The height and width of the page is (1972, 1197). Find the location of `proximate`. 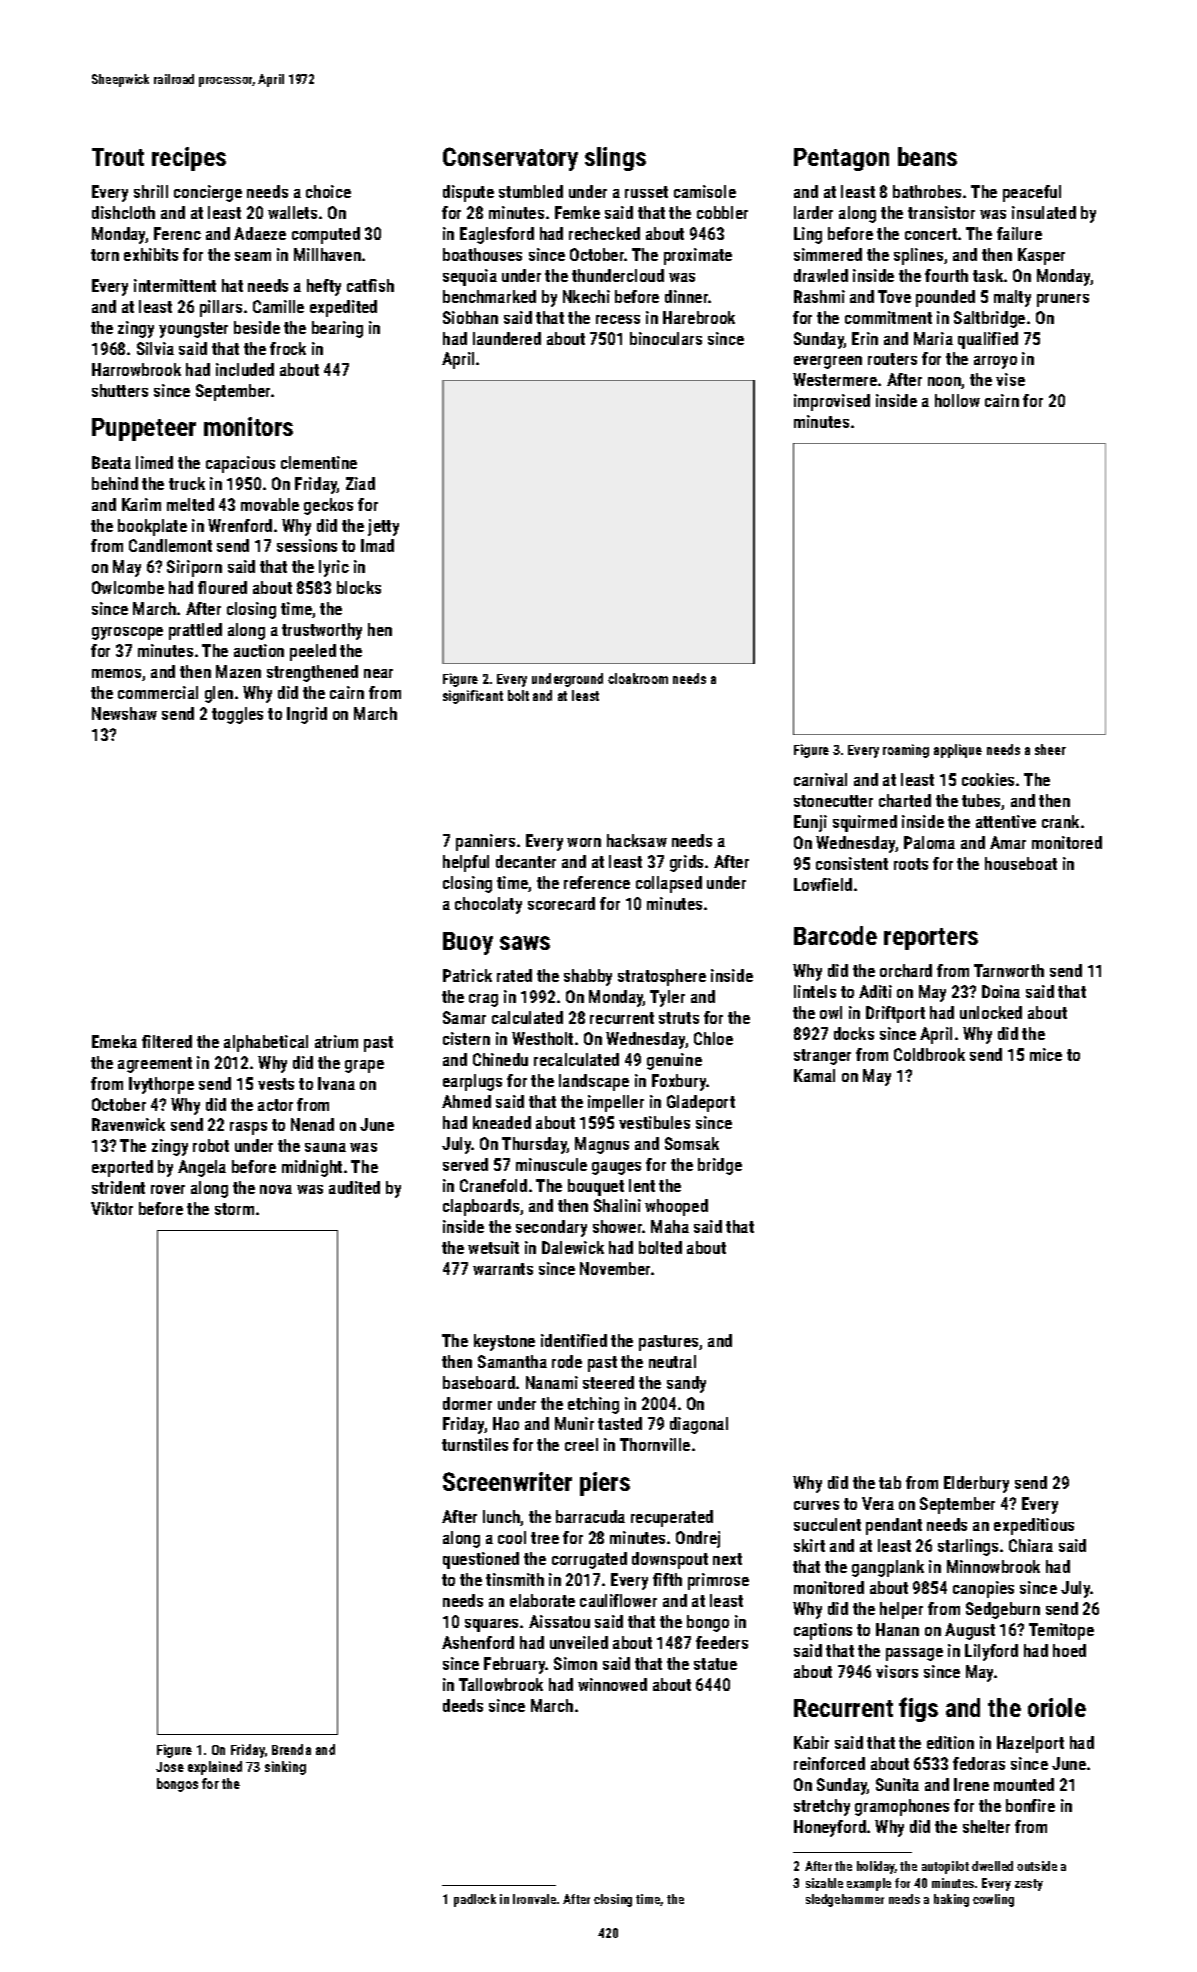

proximate is located at coordinates (698, 256).
